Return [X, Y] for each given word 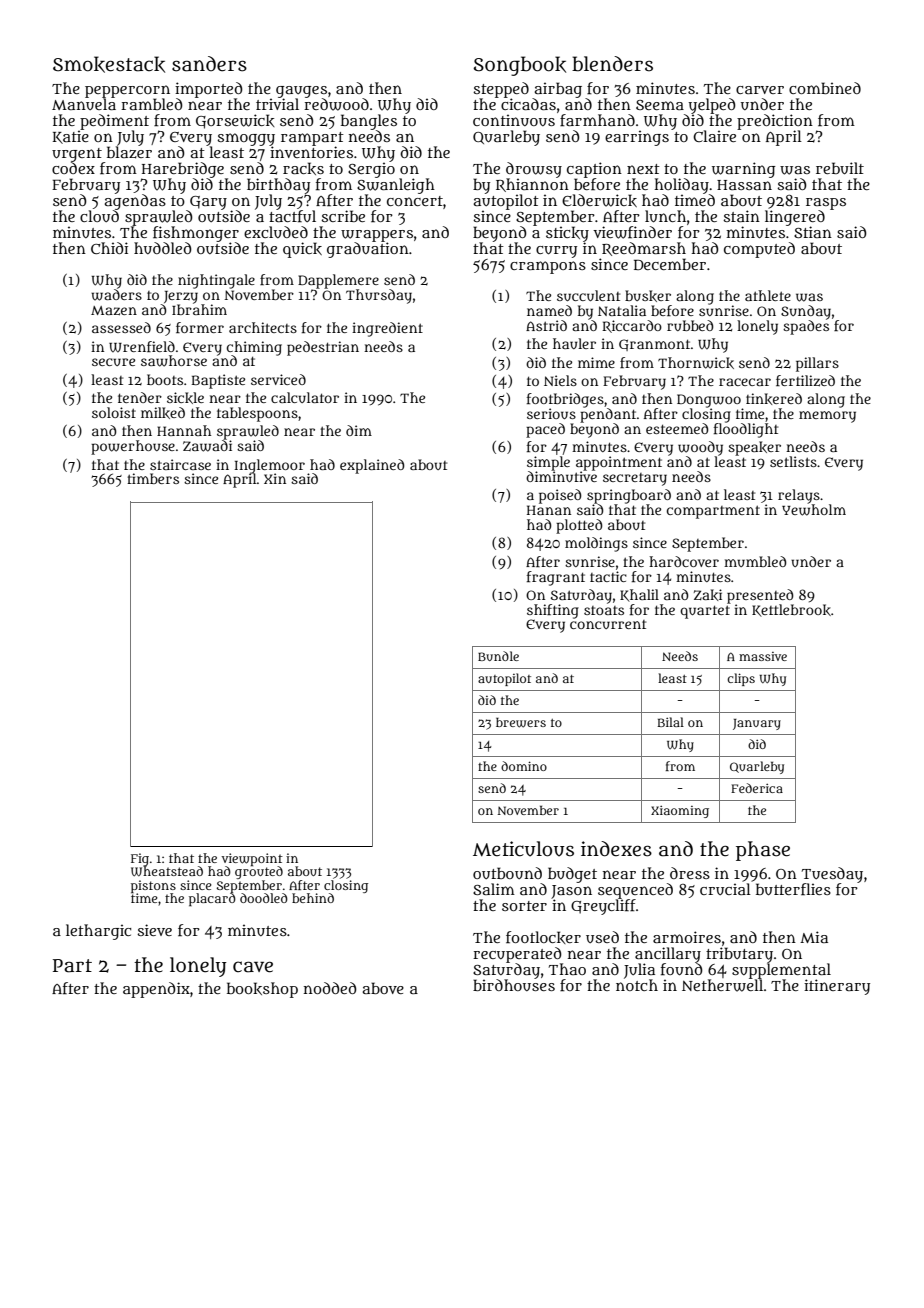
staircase [180, 464]
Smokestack [109, 64]
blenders [612, 64]
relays [799, 496]
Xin [275, 478]
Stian [813, 232]
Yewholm [814, 510]
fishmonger [196, 234]
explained [372, 466]
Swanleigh [396, 186]
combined [825, 88]
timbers [153, 478]
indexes [616, 849]
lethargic [98, 932]
